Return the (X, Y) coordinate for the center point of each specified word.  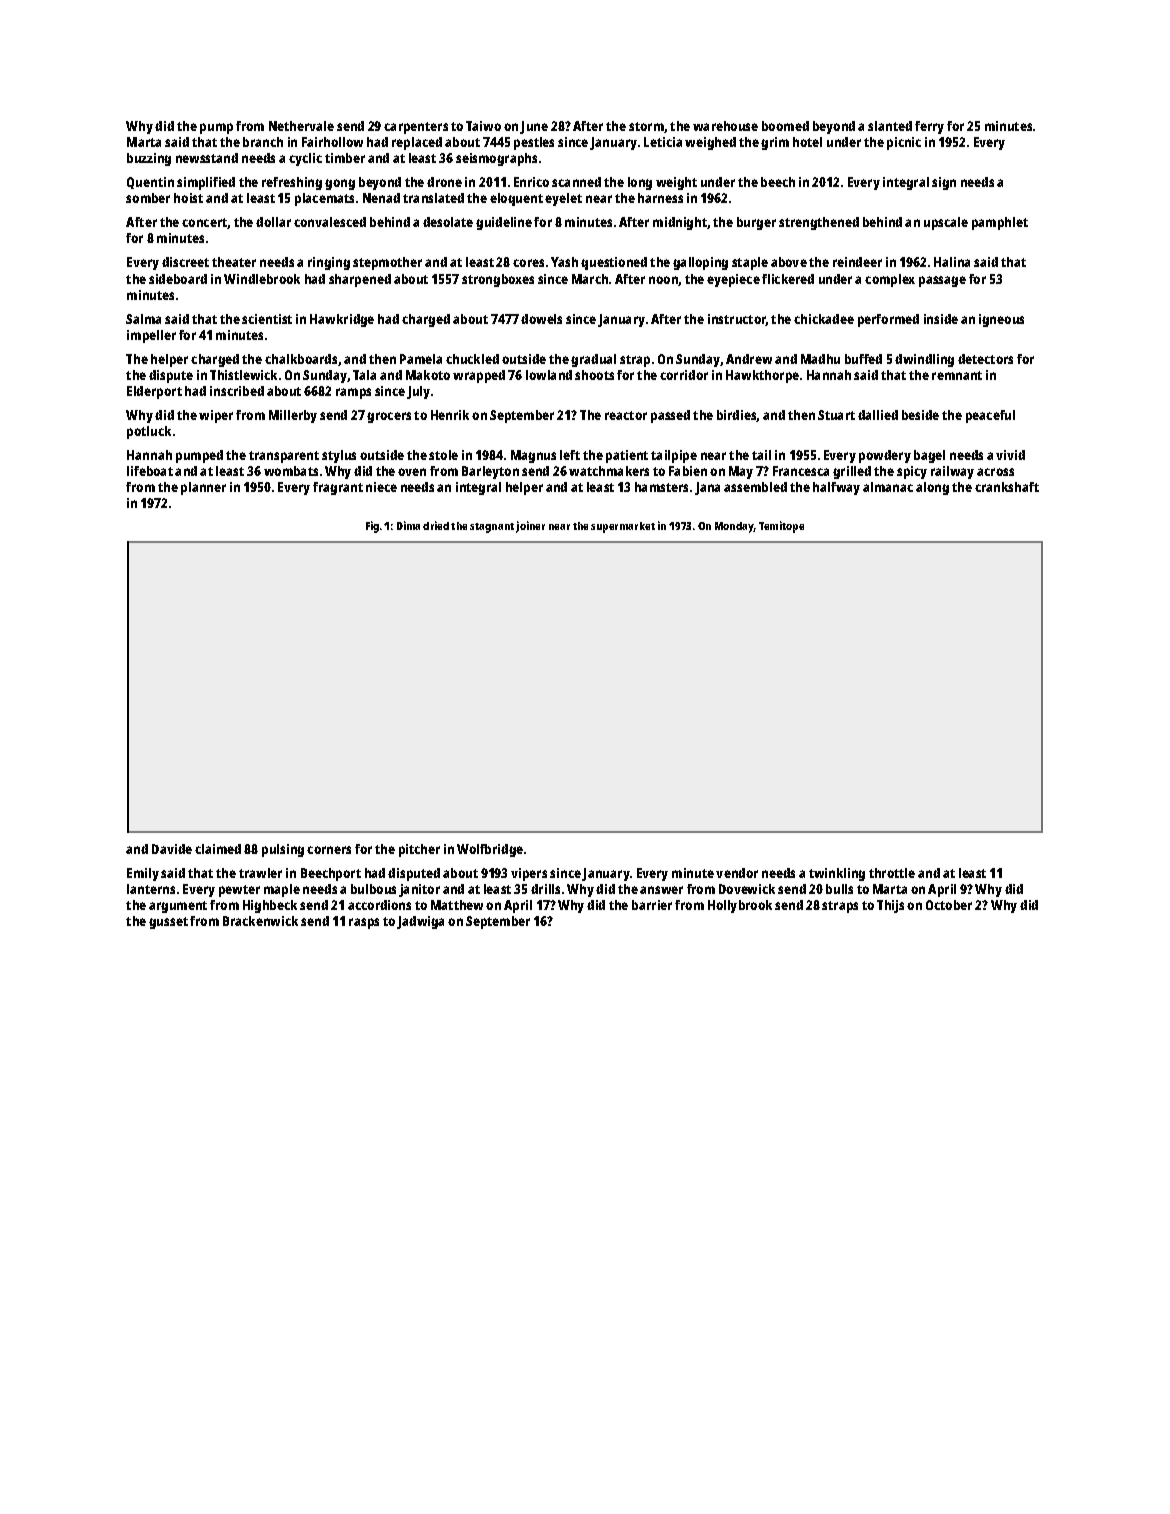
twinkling (837, 874)
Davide (172, 849)
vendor (737, 873)
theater (234, 262)
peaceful (990, 416)
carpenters (416, 128)
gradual (593, 360)
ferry (929, 127)
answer (661, 890)
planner (203, 488)
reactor (626, 415)
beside (920, 415)
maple (282, 890)
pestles (534, 143)
